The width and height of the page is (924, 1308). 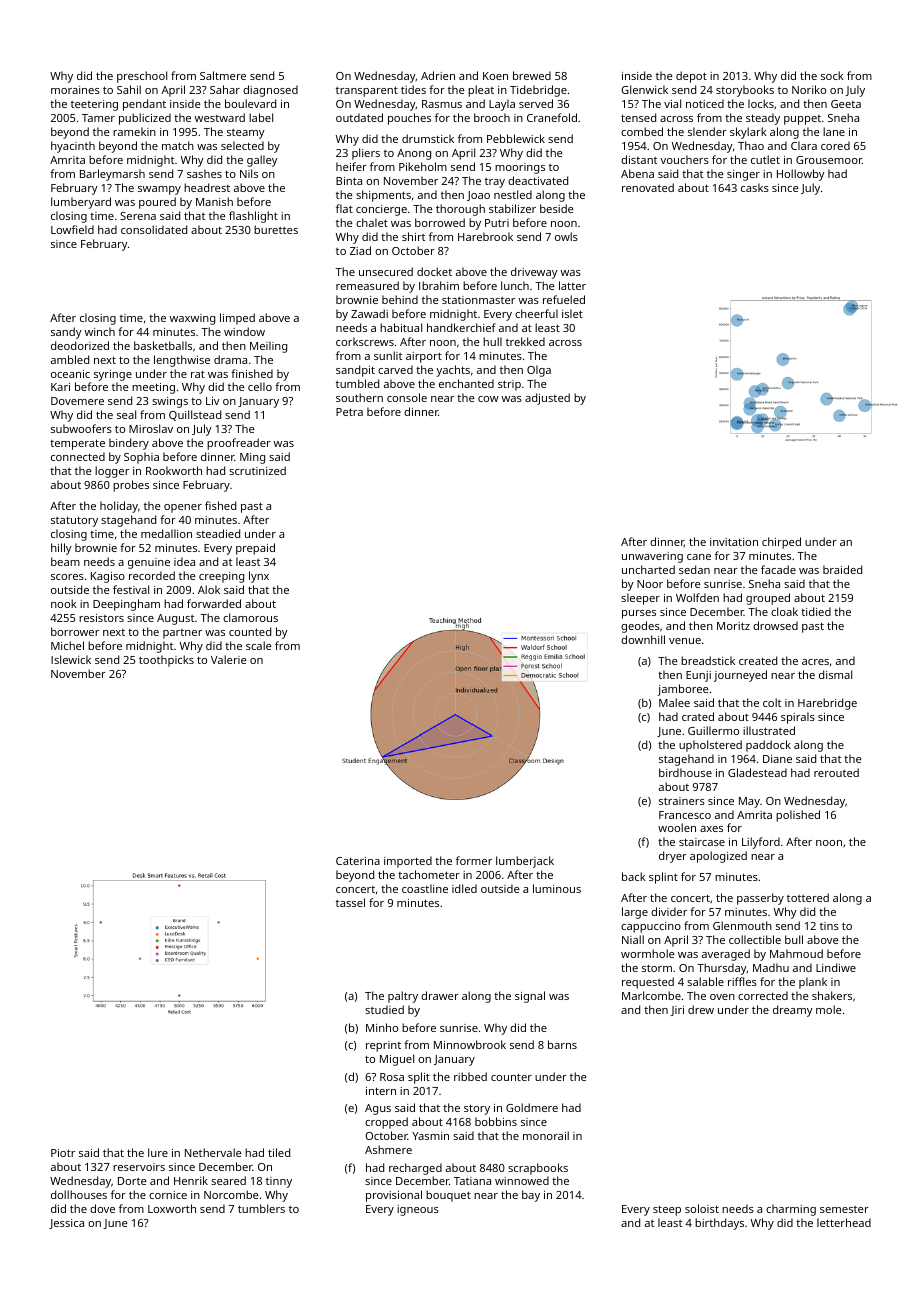 I want to click on Piotr, so click(x=63, y=1153).
